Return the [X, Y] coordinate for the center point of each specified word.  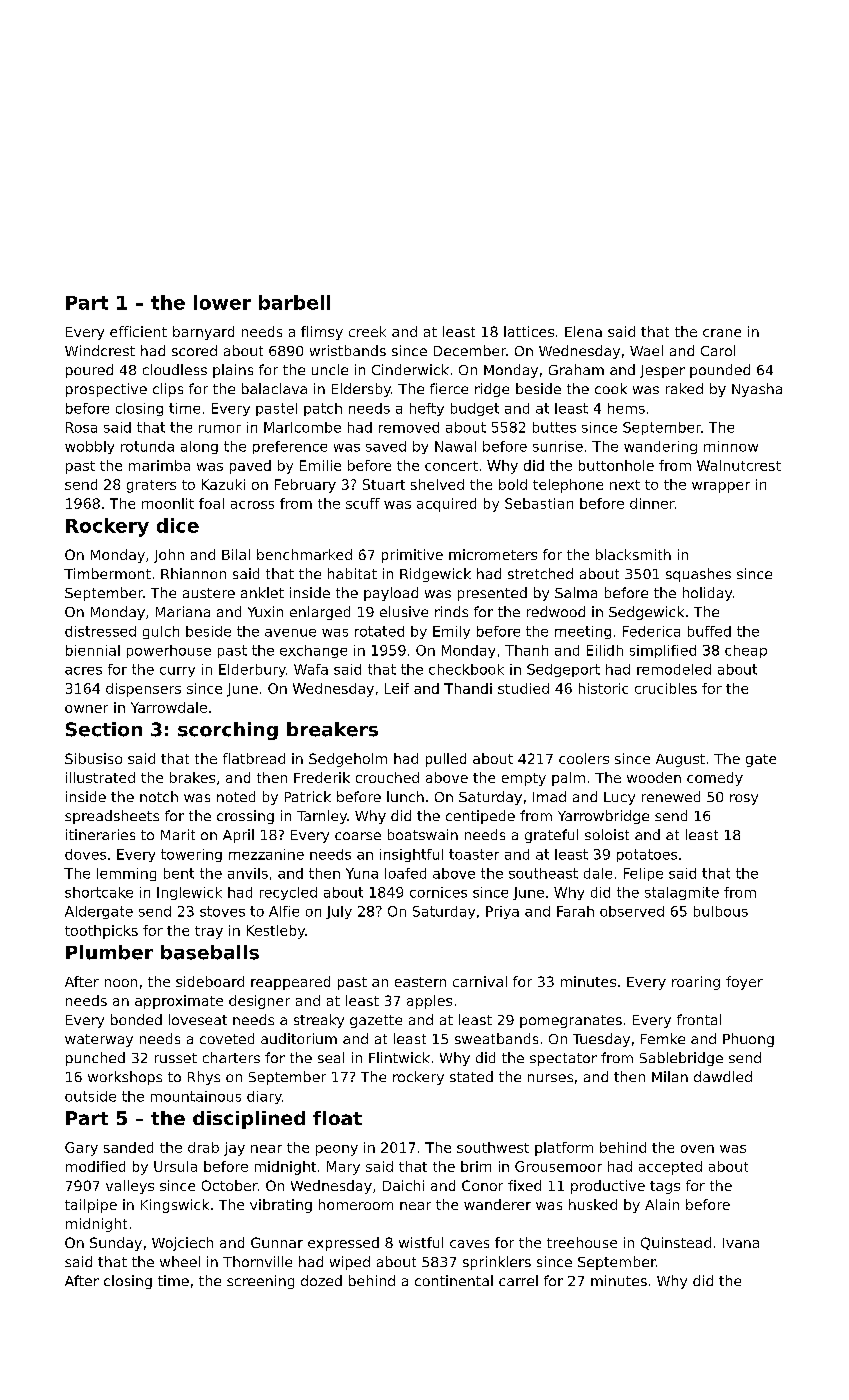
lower [222, 302]
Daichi [403, 1185]
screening [260, 1282]
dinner [652, 503]
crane [722, 333]
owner [86, 709]
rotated [379, 631]
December [470, 350]
